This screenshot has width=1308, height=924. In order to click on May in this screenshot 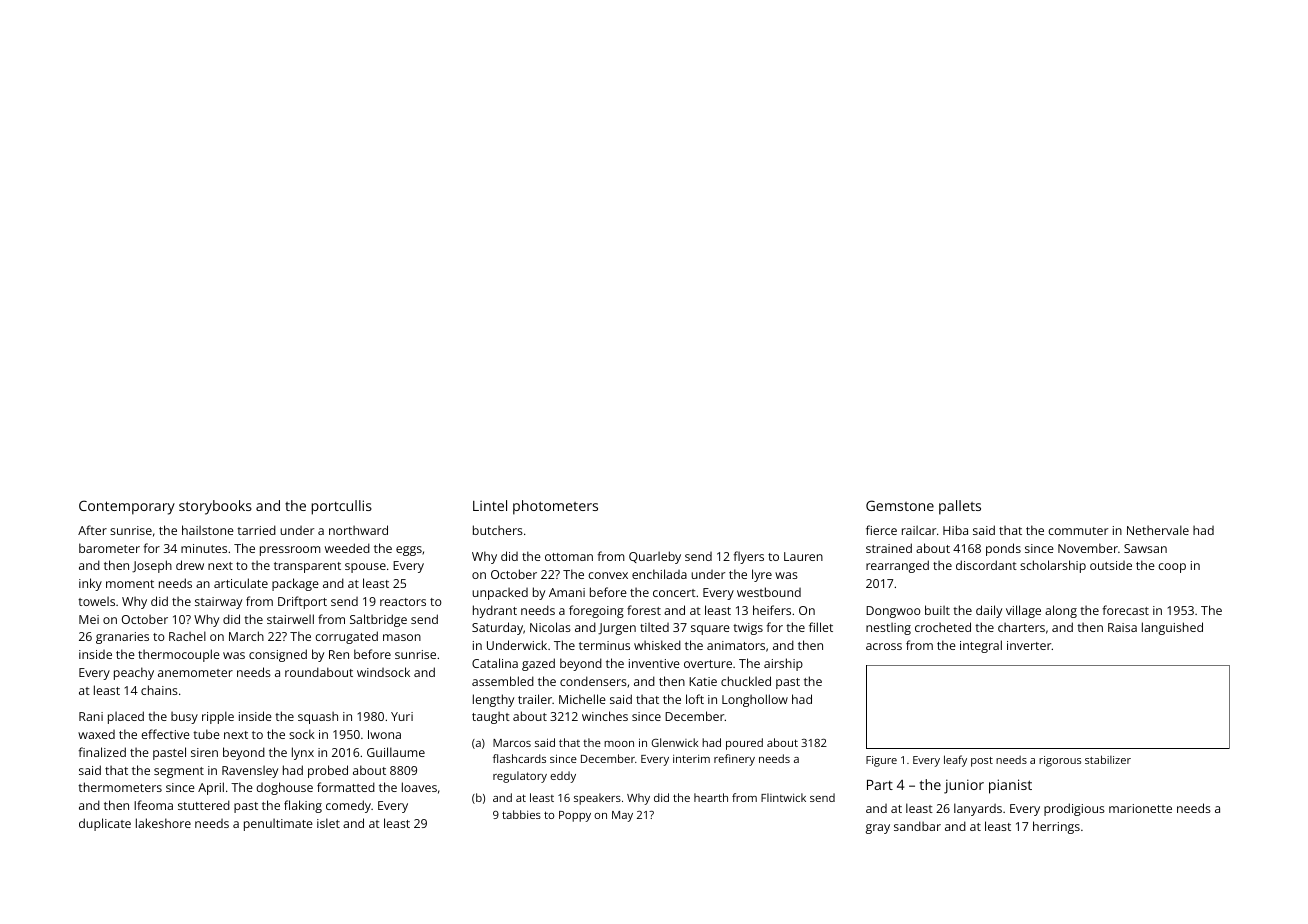, I will do `click(622, 816)`.
